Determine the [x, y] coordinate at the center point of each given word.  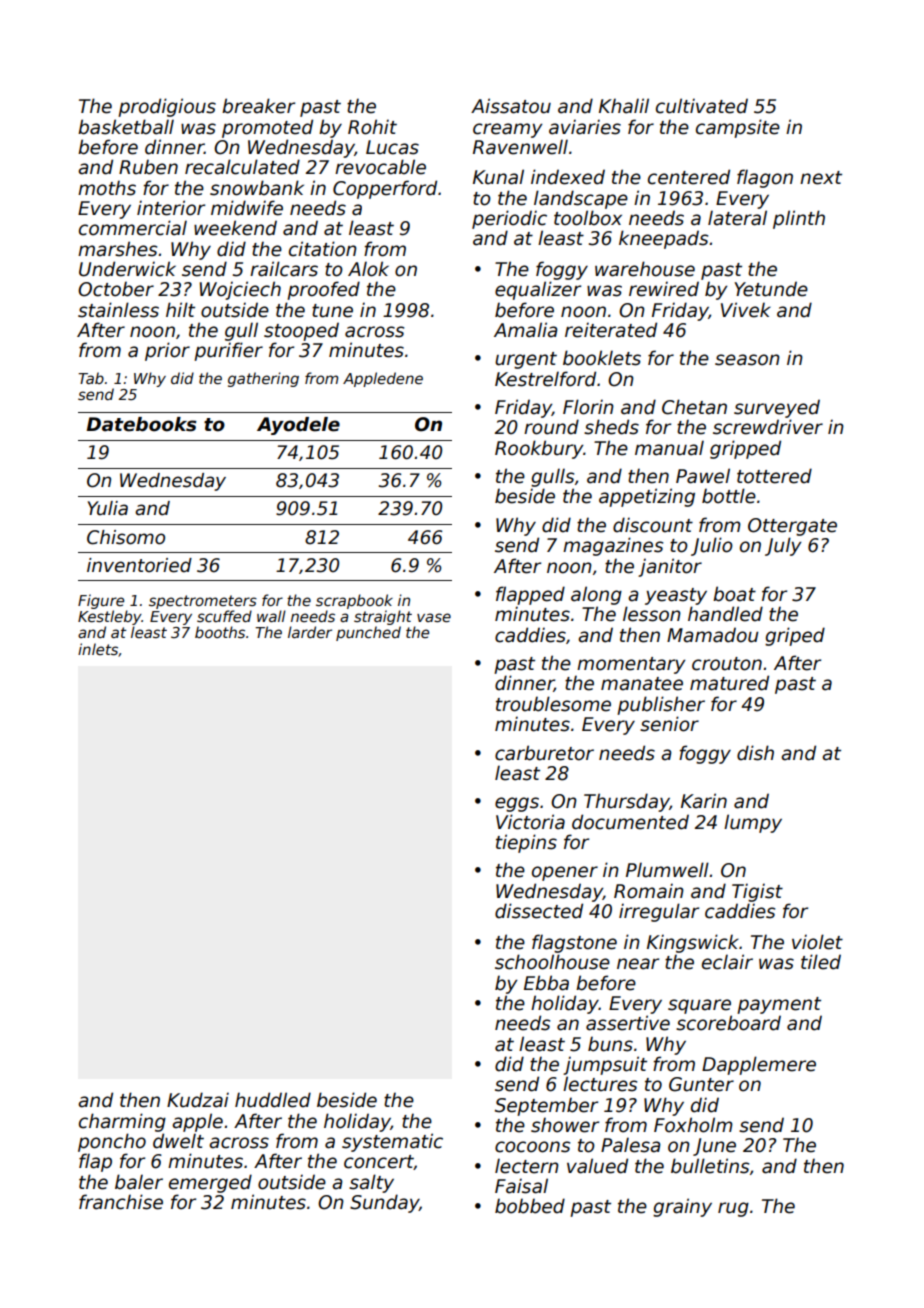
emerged [210, 1183]
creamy [508, 130]
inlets [98, 649]
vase [434, 617]
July [783, 546]
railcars [284, 269]
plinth [799, 219]
